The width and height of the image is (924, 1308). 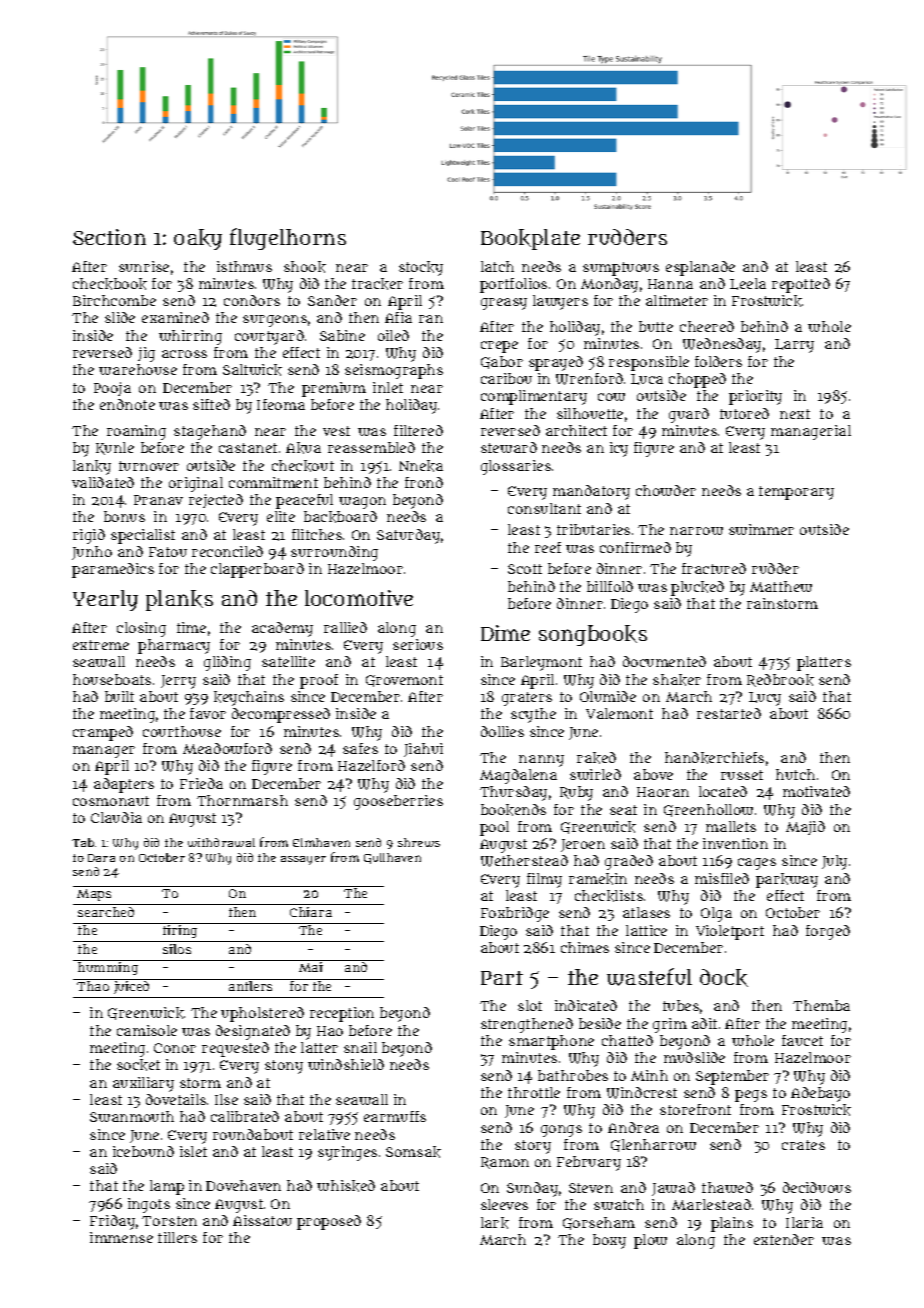 What do you see at coordinates (198, 239) in the image?
I see `oaky` at bounding box center [198, 239].
